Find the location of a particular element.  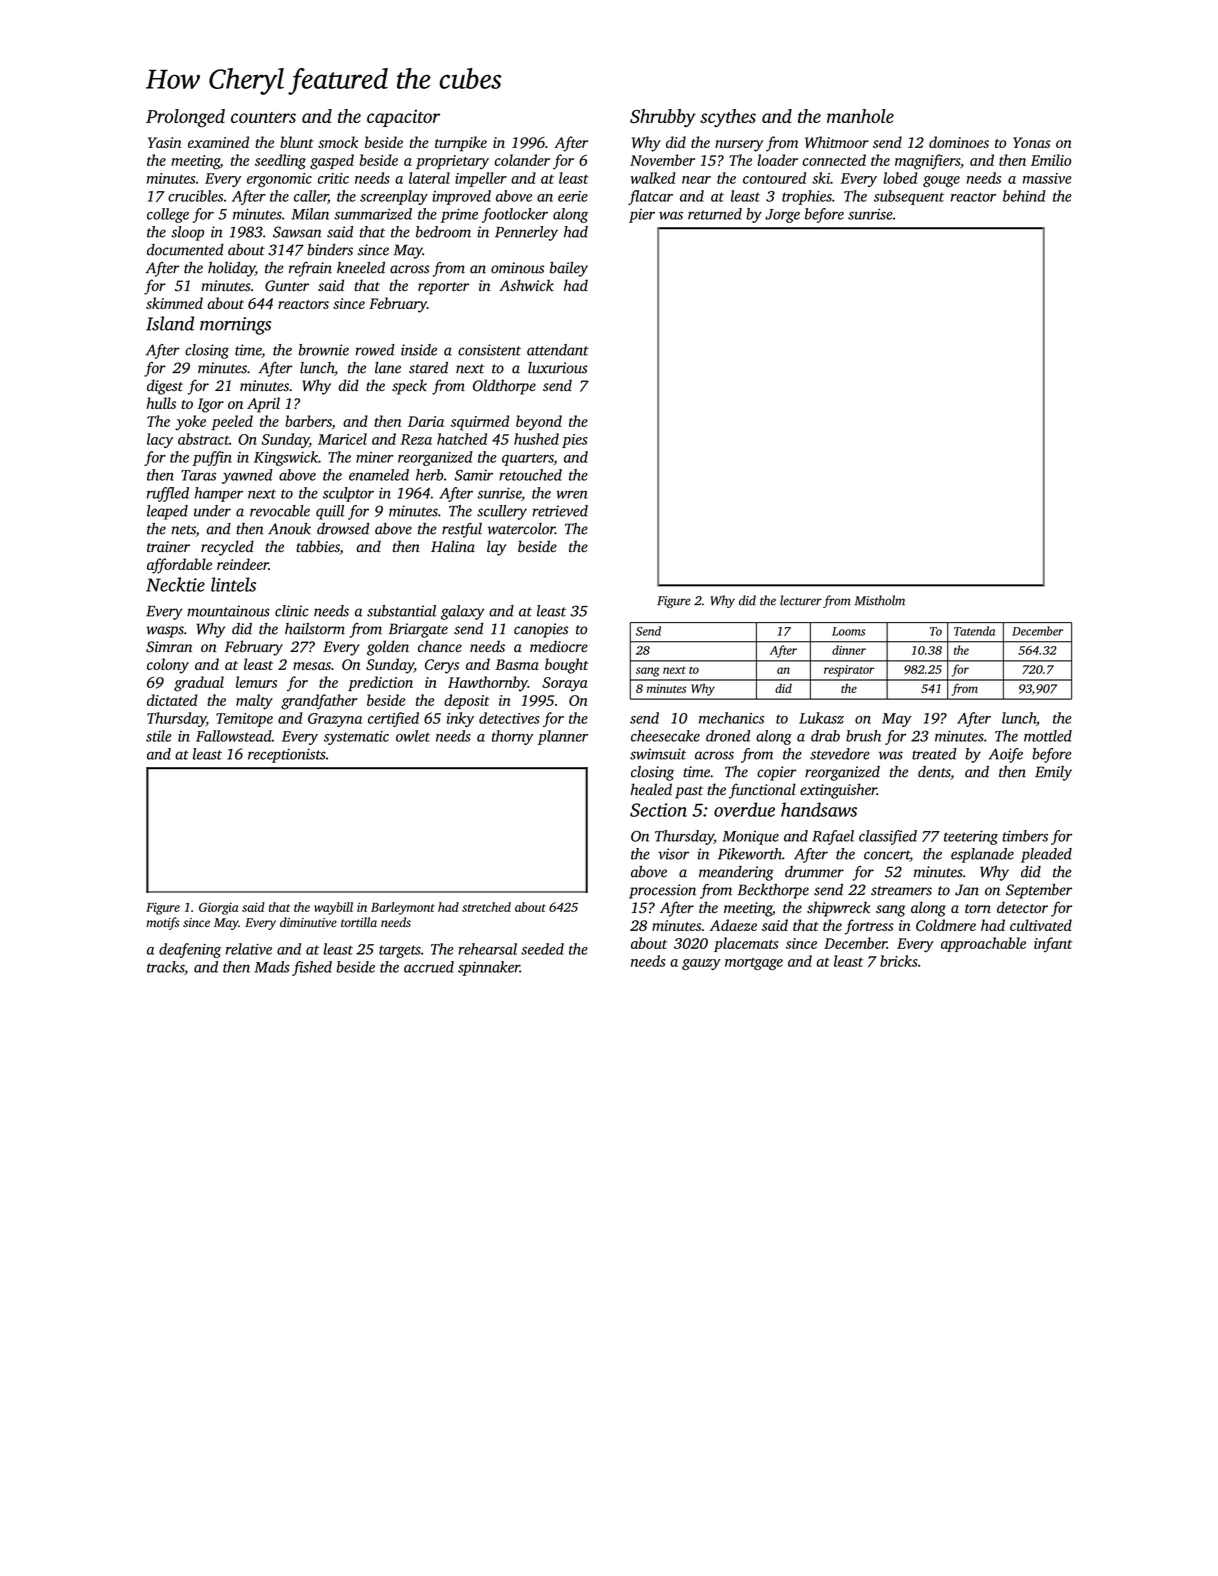

capacitor is located at coordinates (403, 118).
